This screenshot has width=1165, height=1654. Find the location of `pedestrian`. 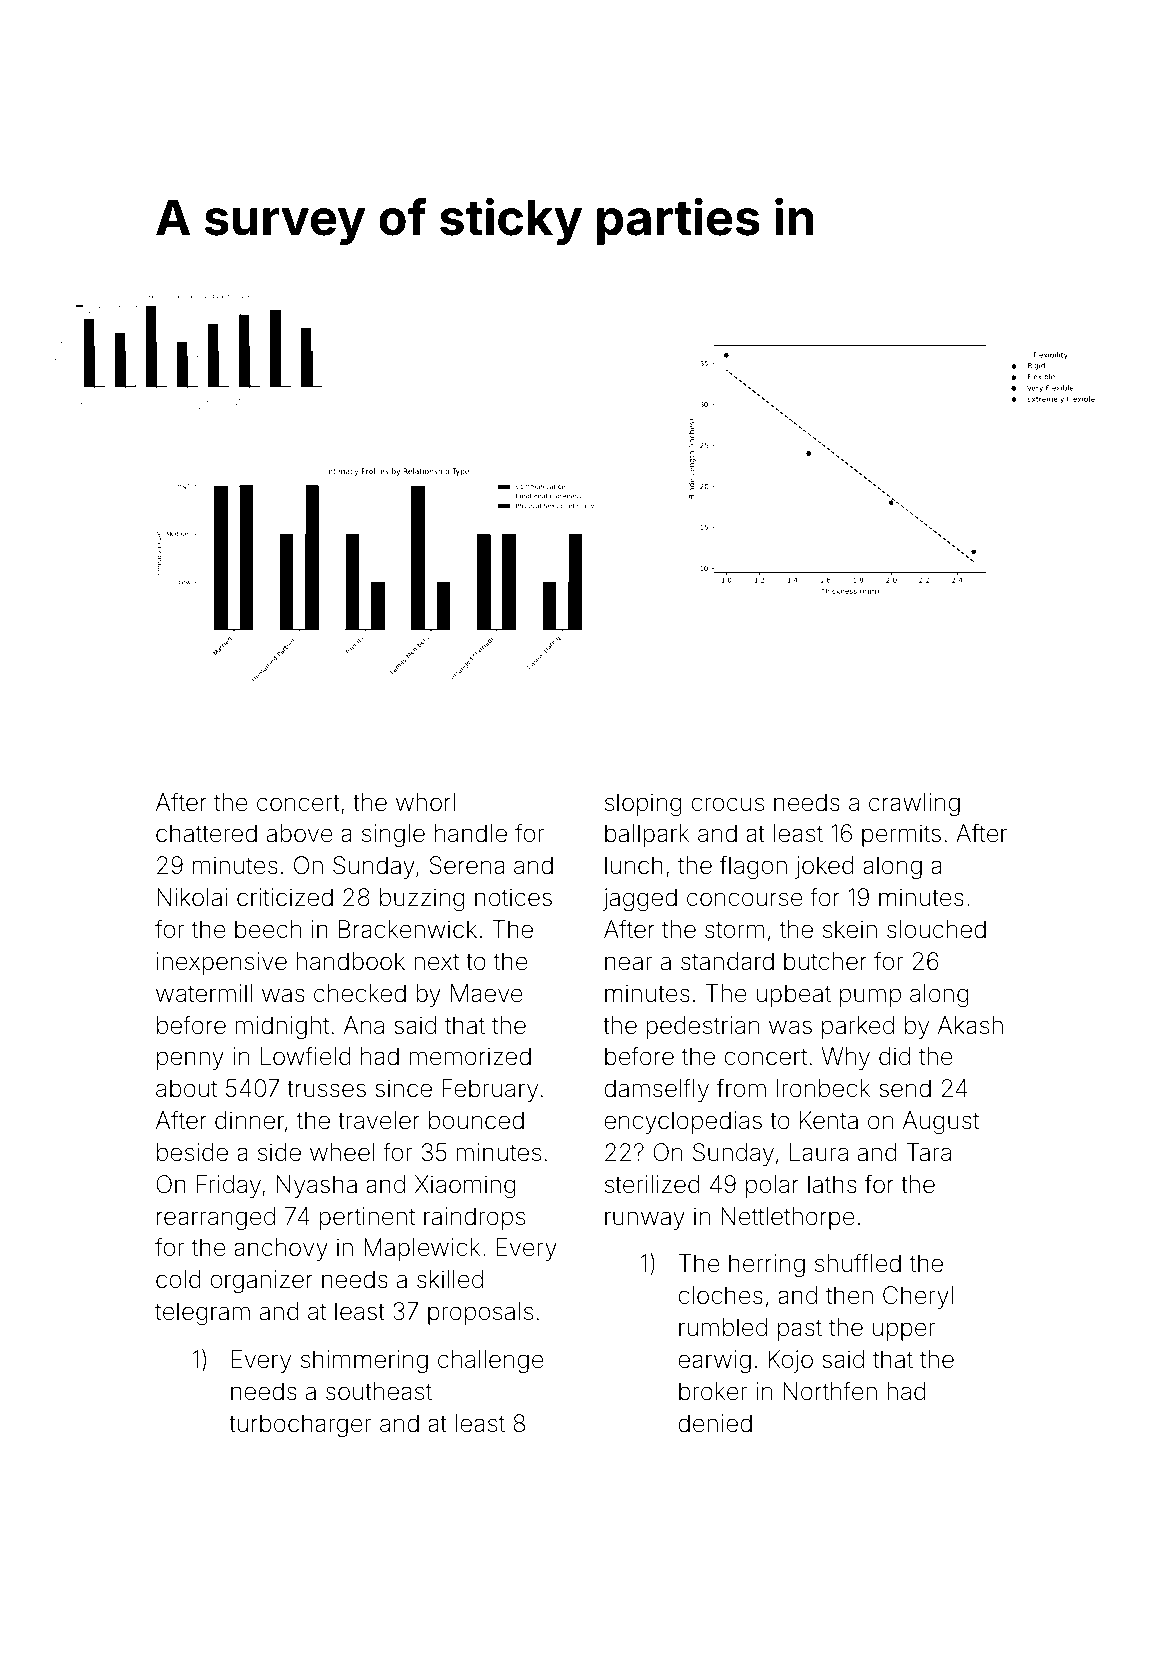

pedestrian is located at coordinates (703, 1027).
